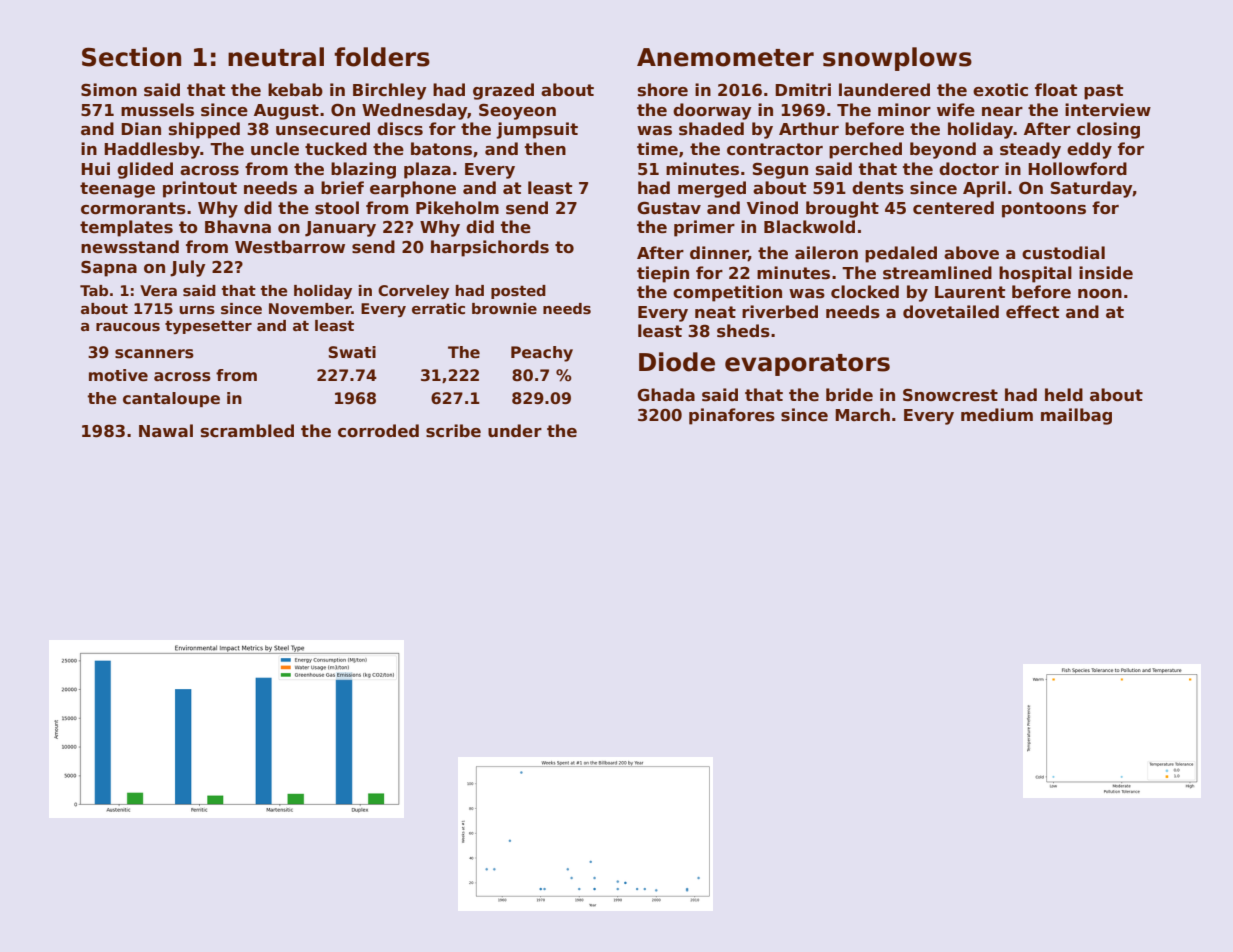 The height and width of the screenshot is (952, 1233). I want to click on corroded, so click(378, 431).
